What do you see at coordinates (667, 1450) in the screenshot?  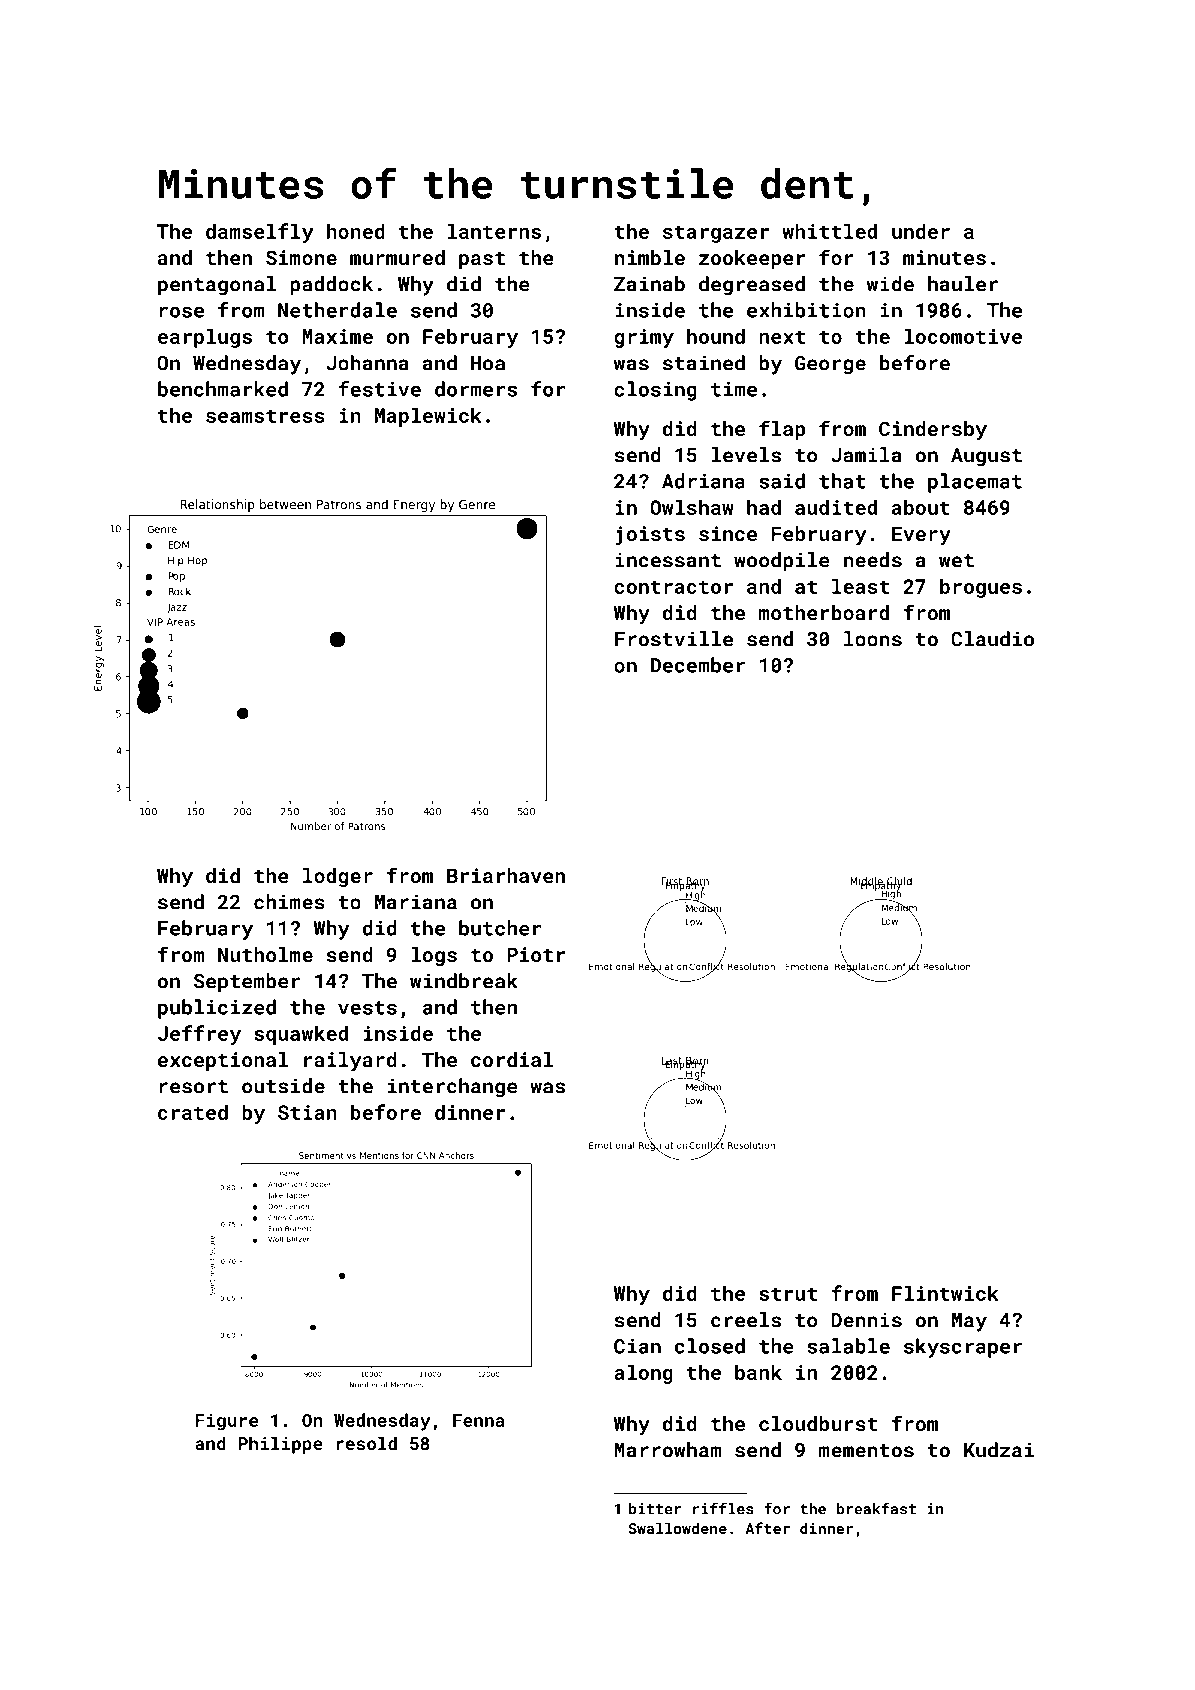 I see `Marrowham` at bounding box center [667, 1450].
